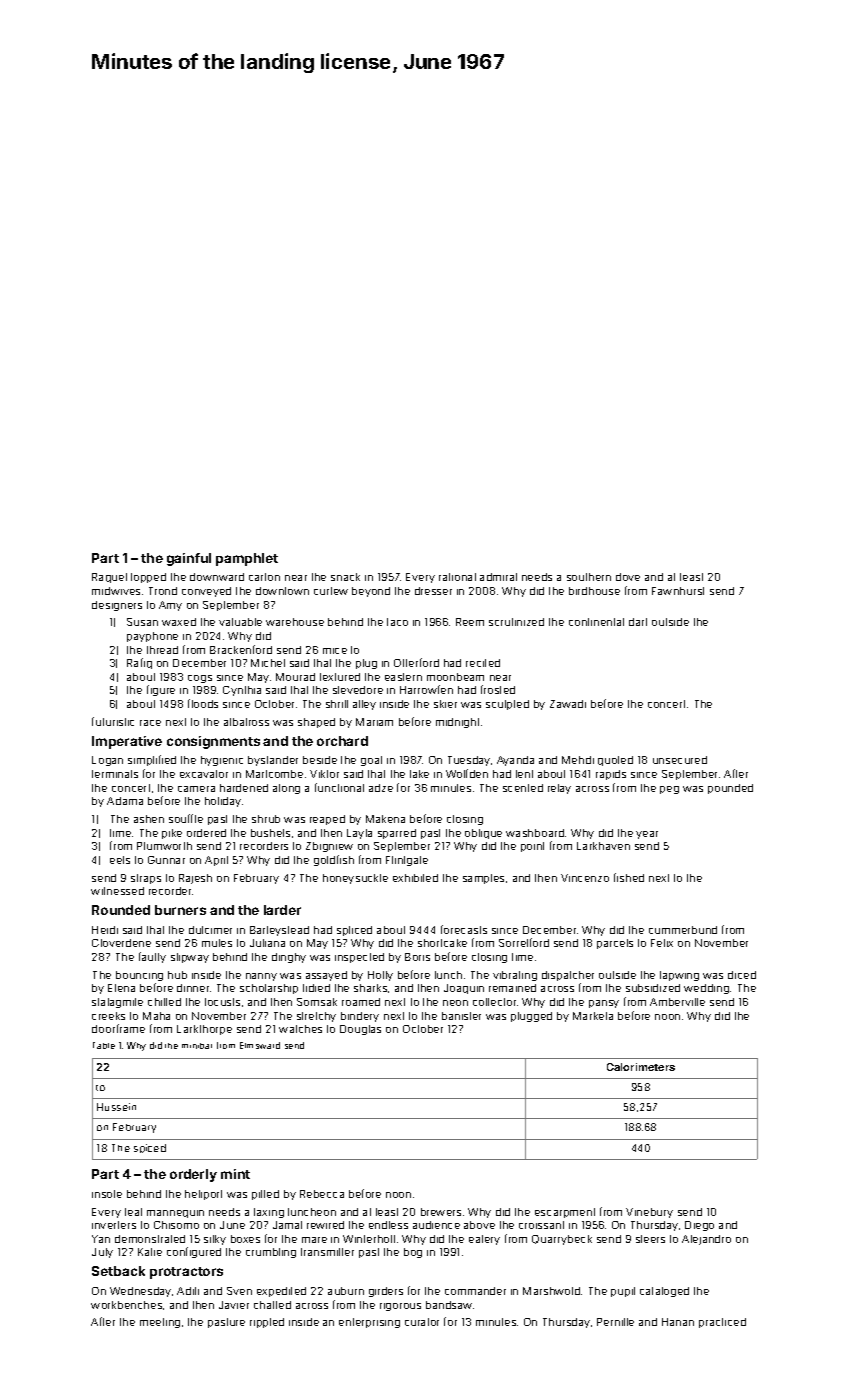  I want to click on diced, so click(742, 975).
